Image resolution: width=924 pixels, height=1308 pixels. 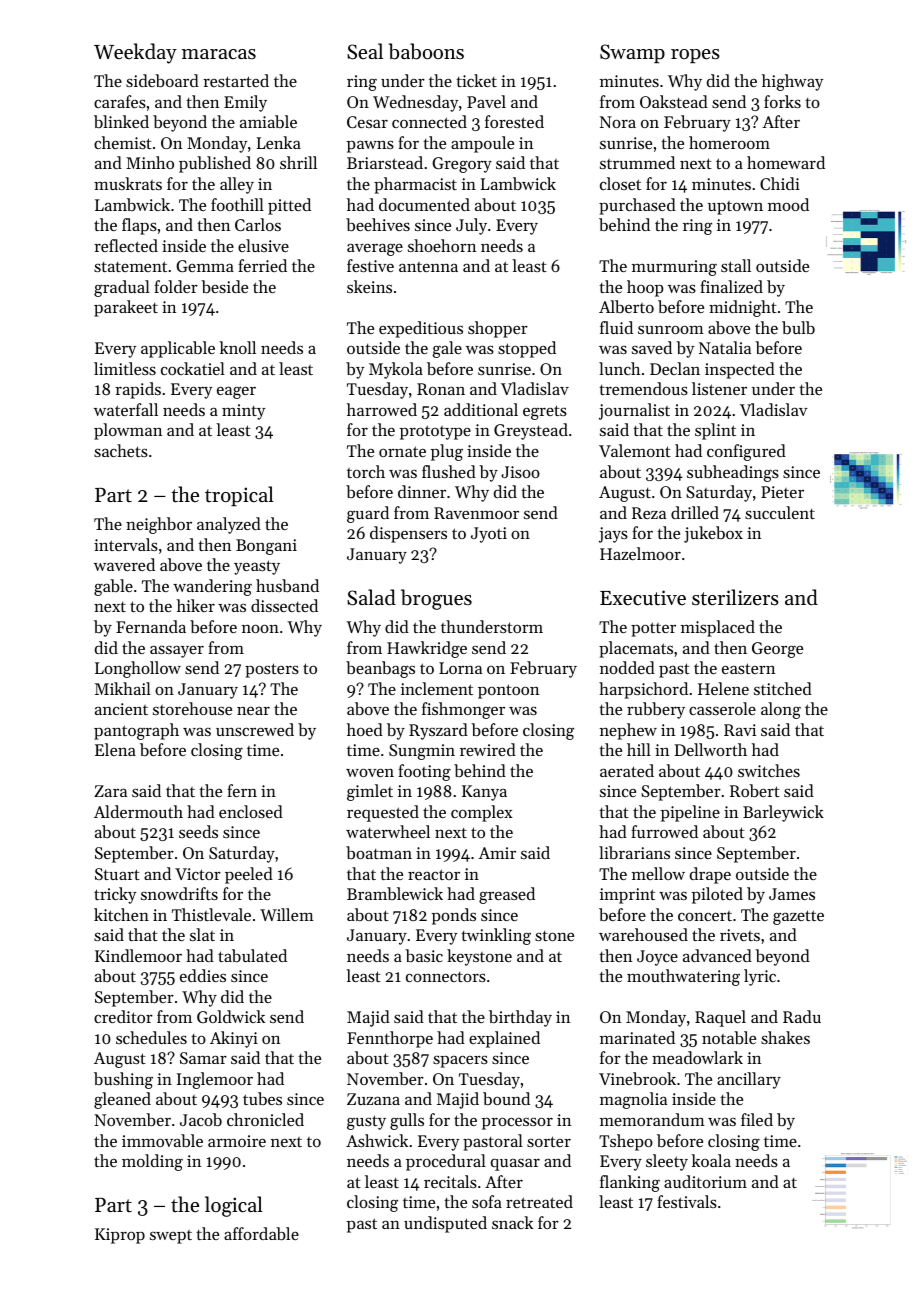 What do you see at coordinates (371, 597) in the screenshot?
I see `Salad` at bounding box center [371, 597].
